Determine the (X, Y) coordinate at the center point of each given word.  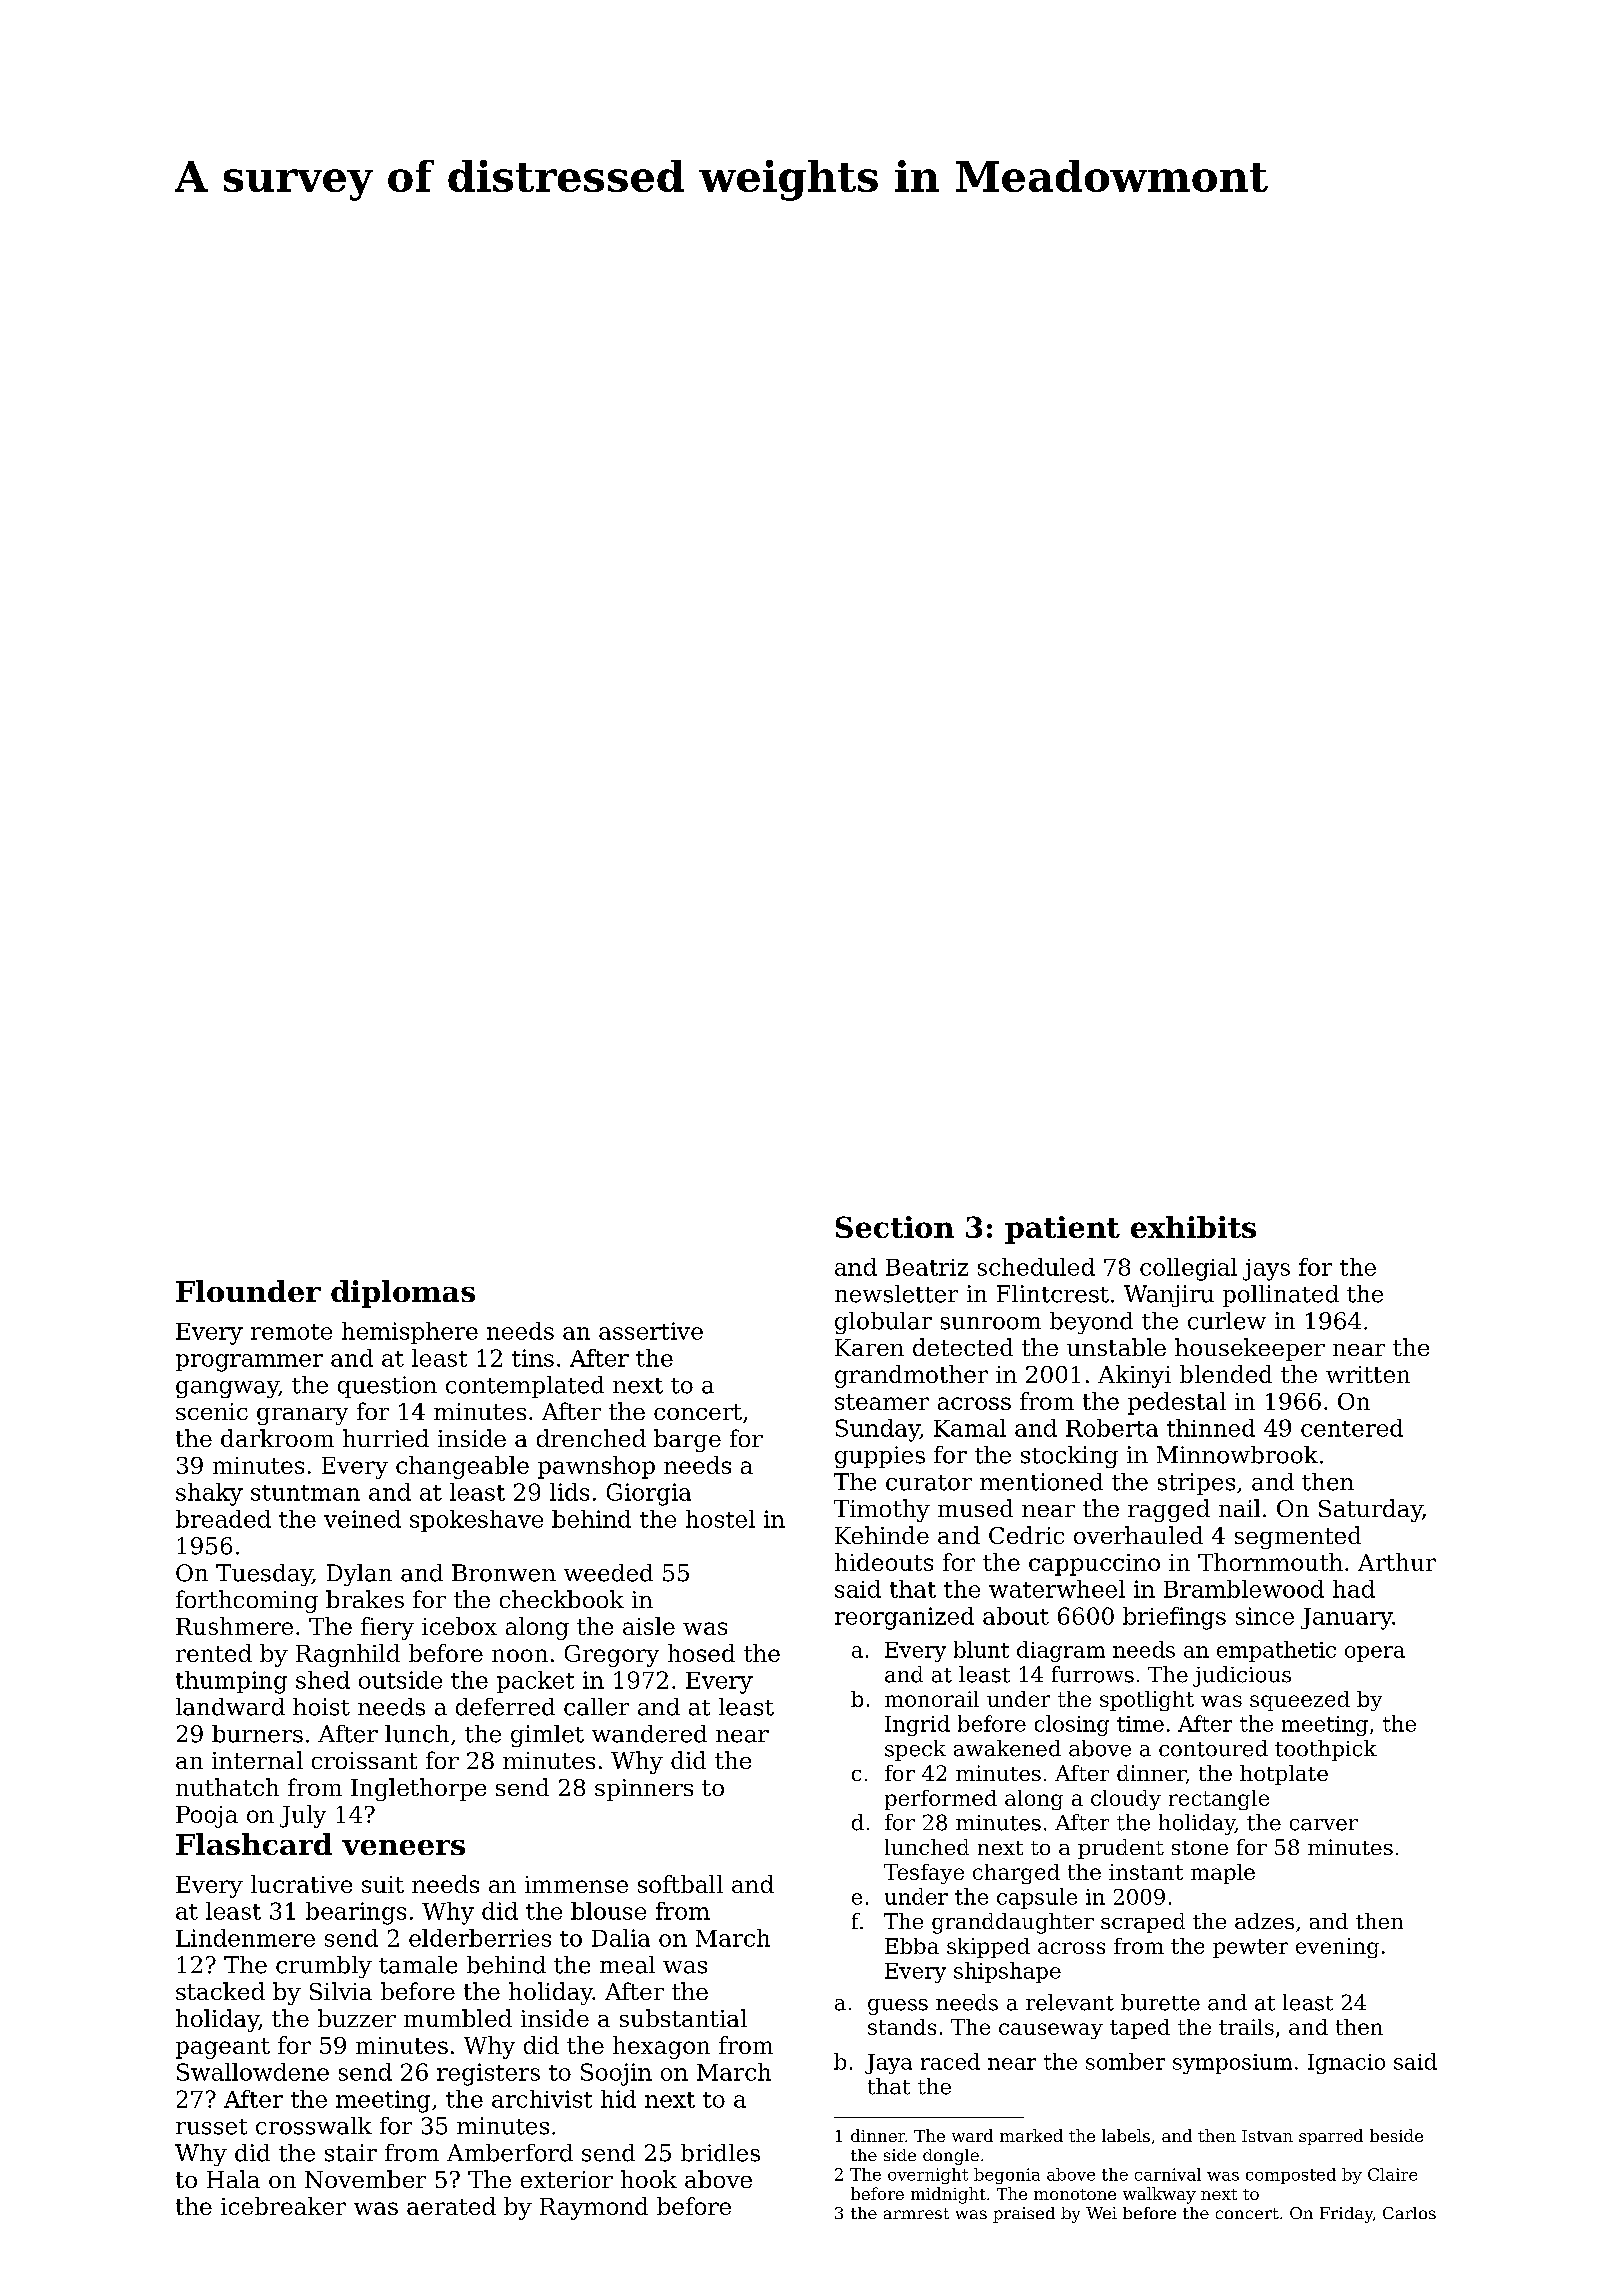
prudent (1121, 1849)
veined (362, 1519)
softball (680, 1884)
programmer (249, 1363)
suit (383, 1884)
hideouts (884, 1562)
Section (895, 1227)
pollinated (1281, 1296)
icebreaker (283, 2206)
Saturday (1370, 1510)
